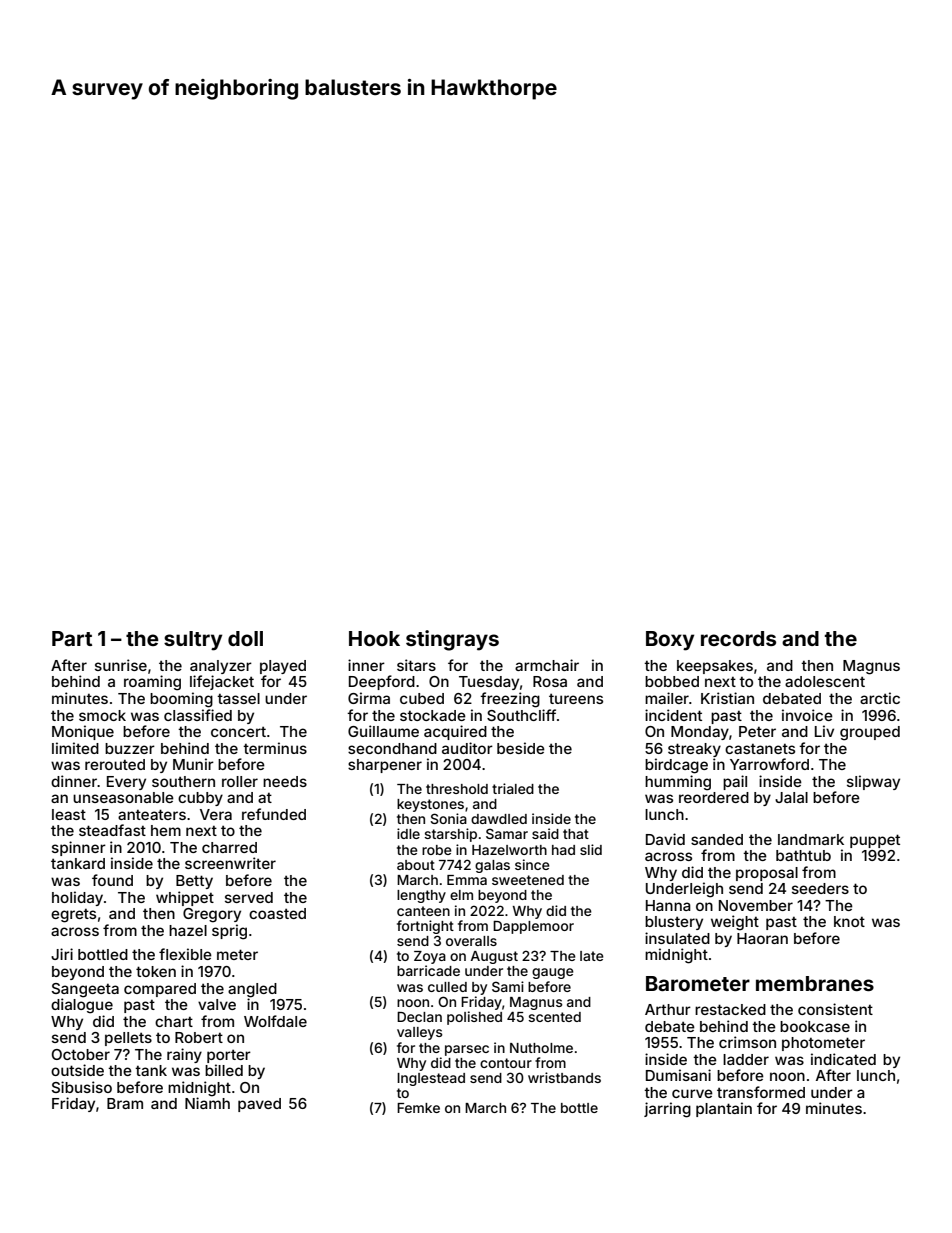 The image size is (952, 1233). I want to click on pellets, so click(128, 1039).
